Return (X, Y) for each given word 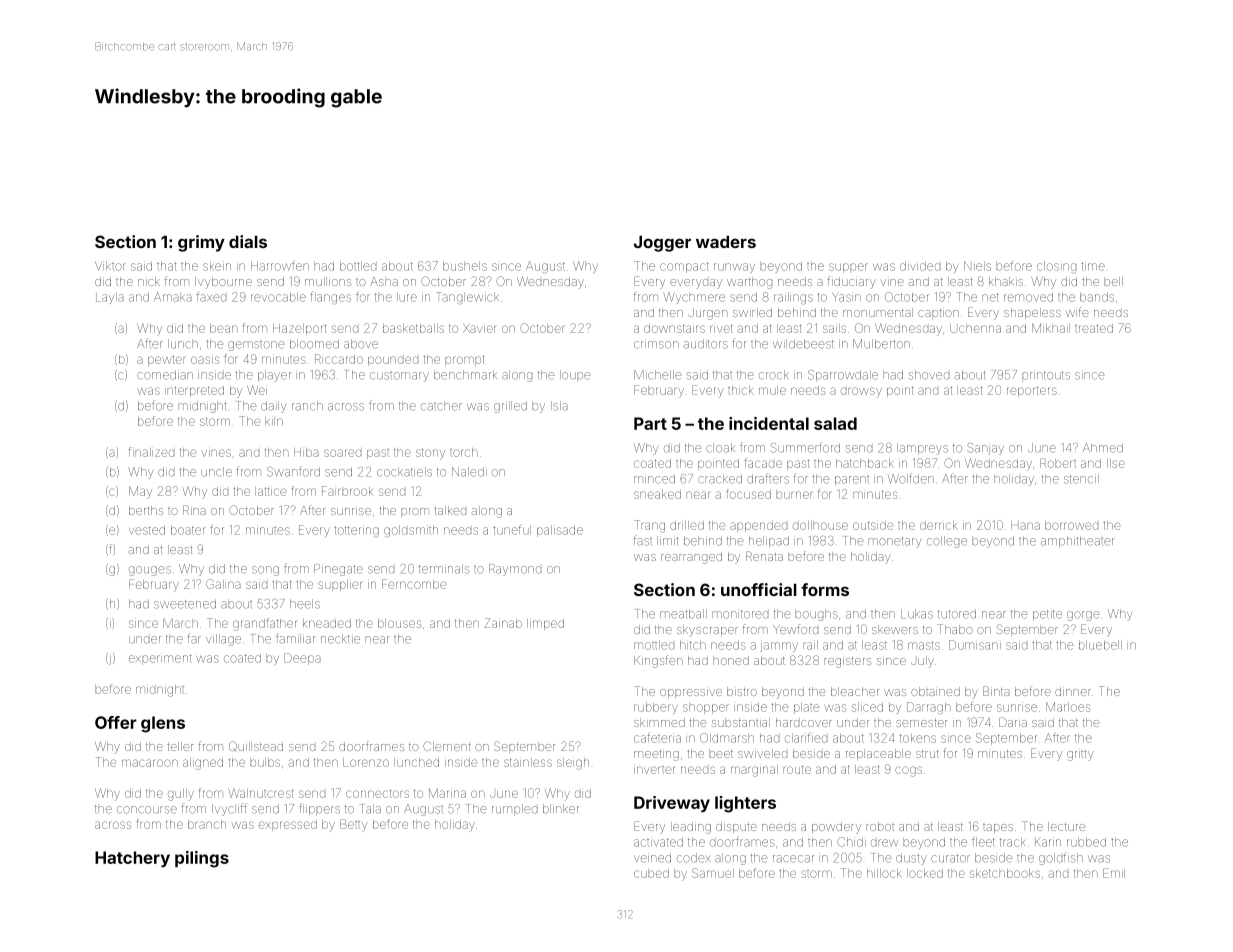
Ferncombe (414, 584)
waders (726, 242)
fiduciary (851, 282)
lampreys (922, 449)
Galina (223, 584)
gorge (1083, 616)
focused (748, 494)
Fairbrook (347, 491)
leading (691, 828)
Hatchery (132, 859)
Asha (384, 281)
